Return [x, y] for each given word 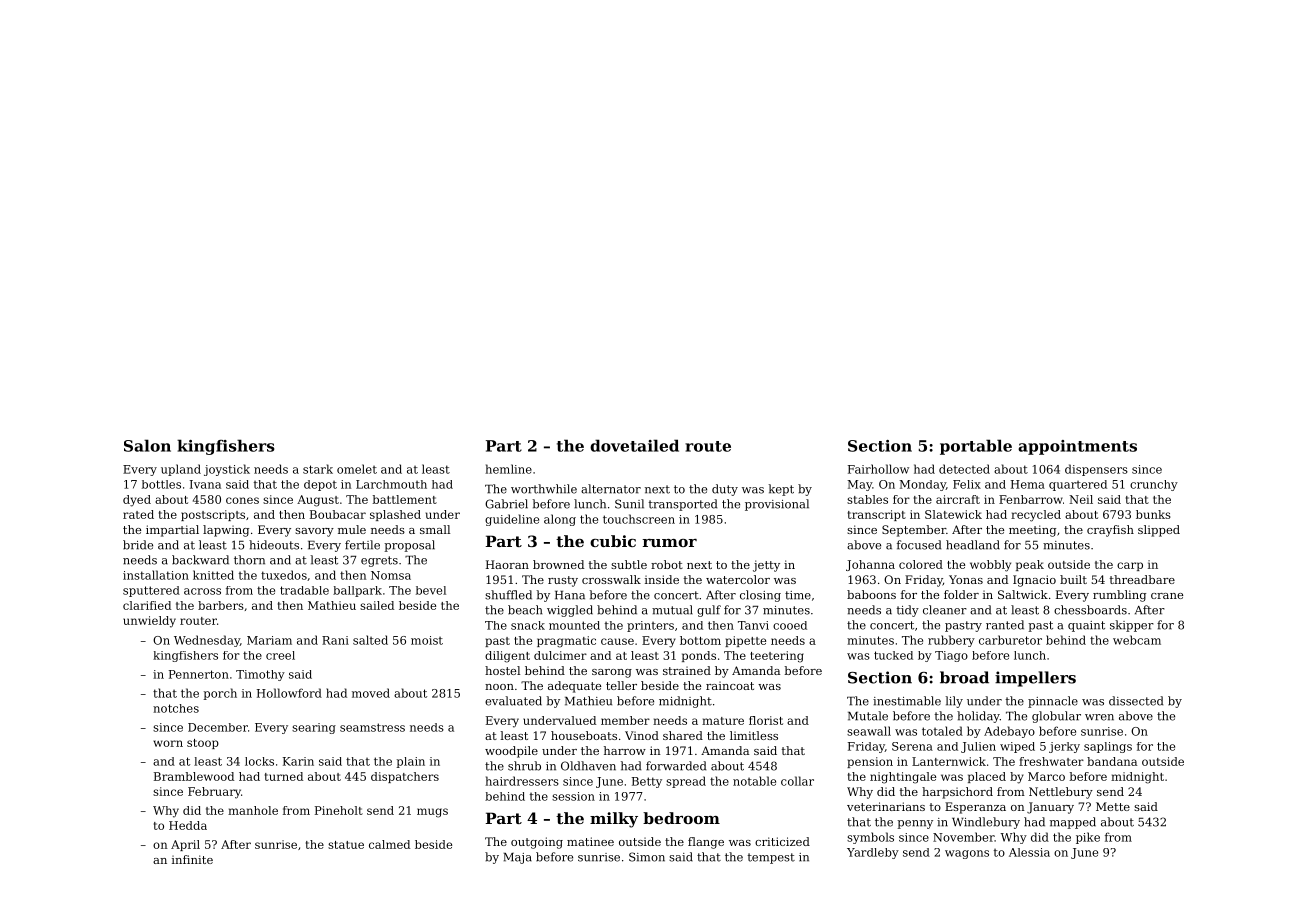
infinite [192, 859]
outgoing [537, 843]
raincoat [730, 685]
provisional [777, 505]
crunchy [1154, 485]
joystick [227, 470]
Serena [912, 746]
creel [280, 655]
